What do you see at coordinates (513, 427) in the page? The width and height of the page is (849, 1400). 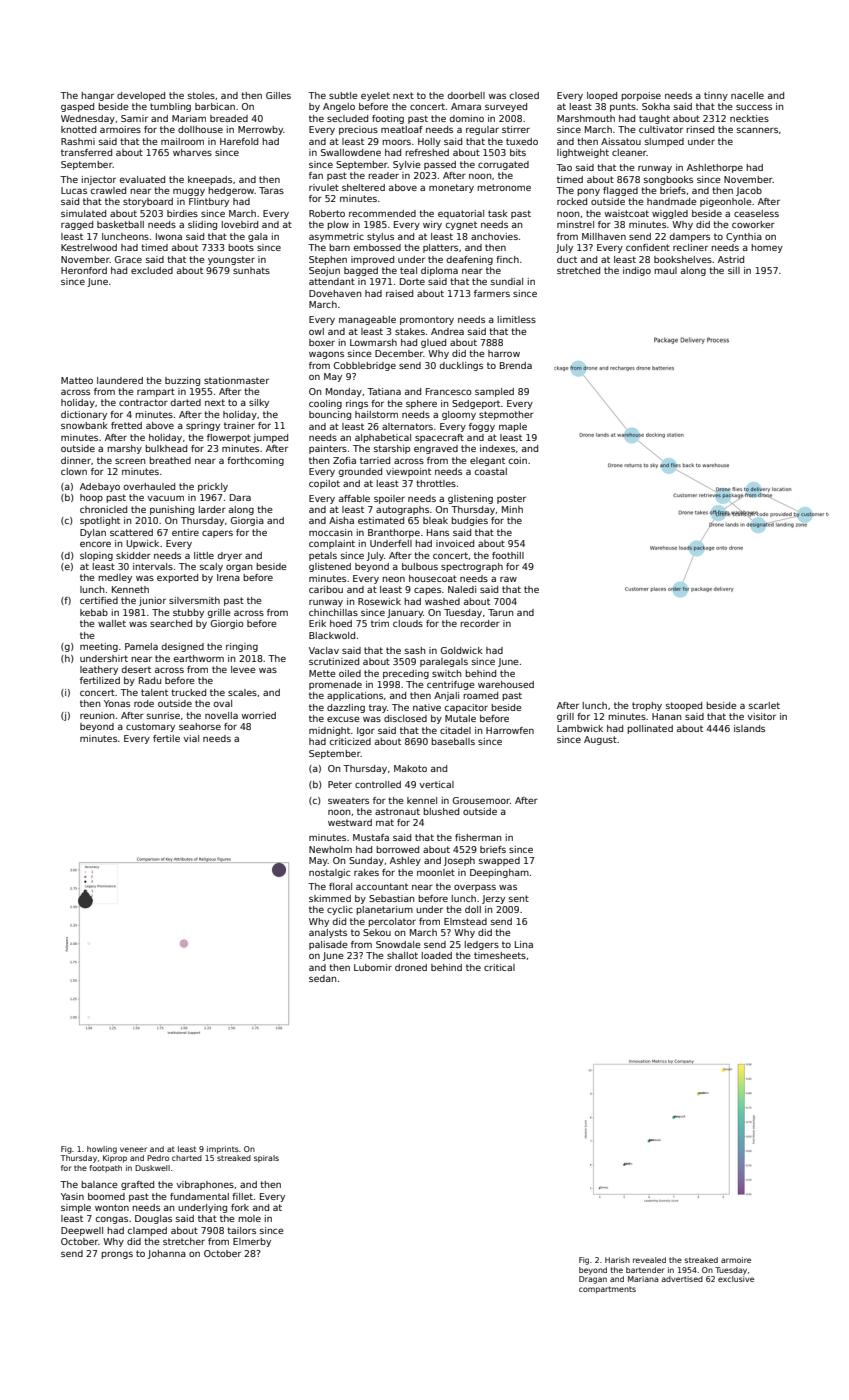 I see `maple` at bounding box center [513, 427].
